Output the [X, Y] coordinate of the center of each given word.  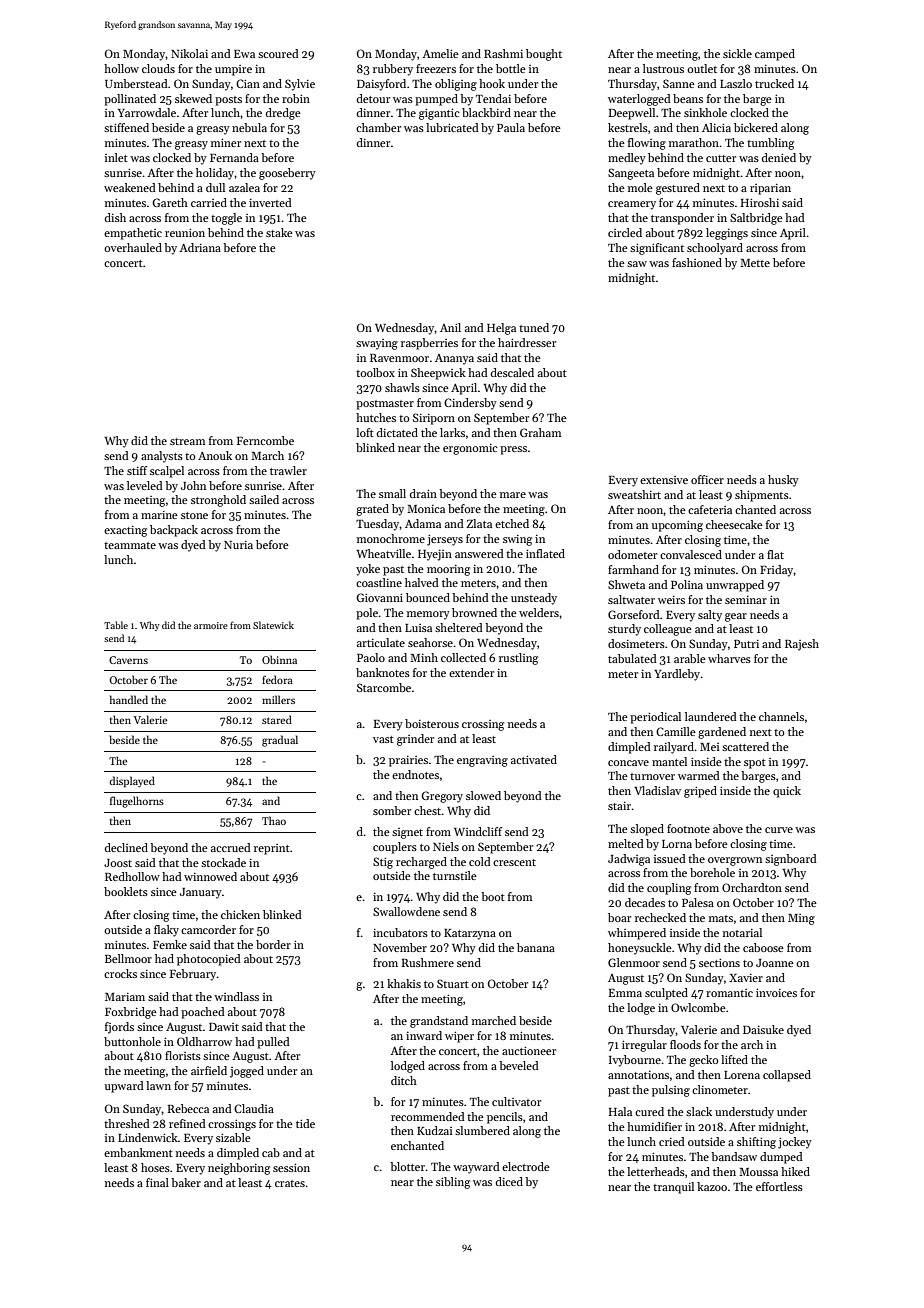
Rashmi [503, 53]
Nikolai [189, 53]
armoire [211, 625]
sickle [737, 53]
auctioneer [529, 1050]
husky [783, 481]
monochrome [391, 538]
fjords [119, 1028]
